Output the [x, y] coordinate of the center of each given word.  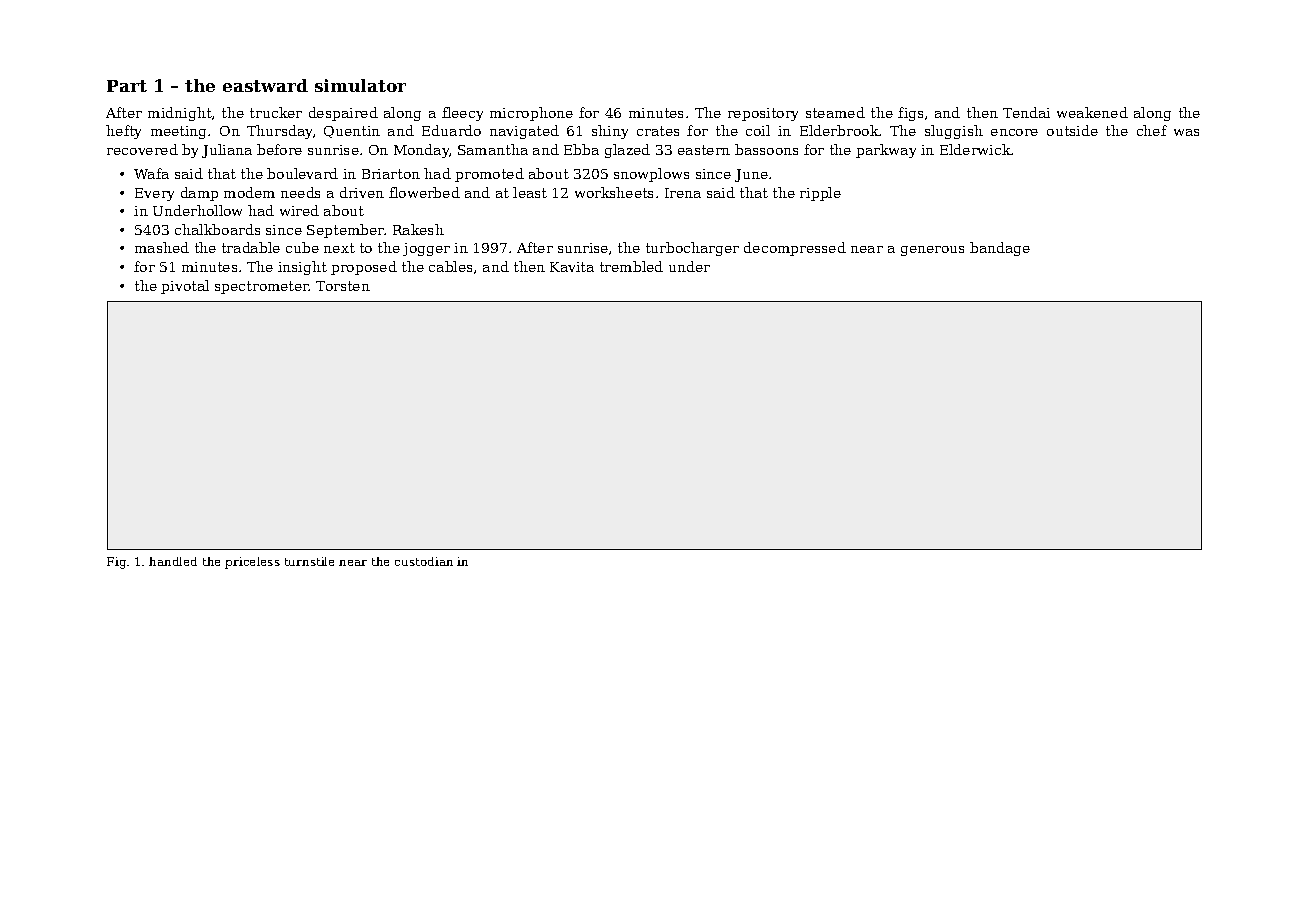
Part [127, 86]
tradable [251, 247]
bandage [1000, 249]
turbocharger [692, 249]
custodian [424, 561]
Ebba [581, 149]
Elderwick [975, 149]
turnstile [309, 561]
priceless [252, 563]
